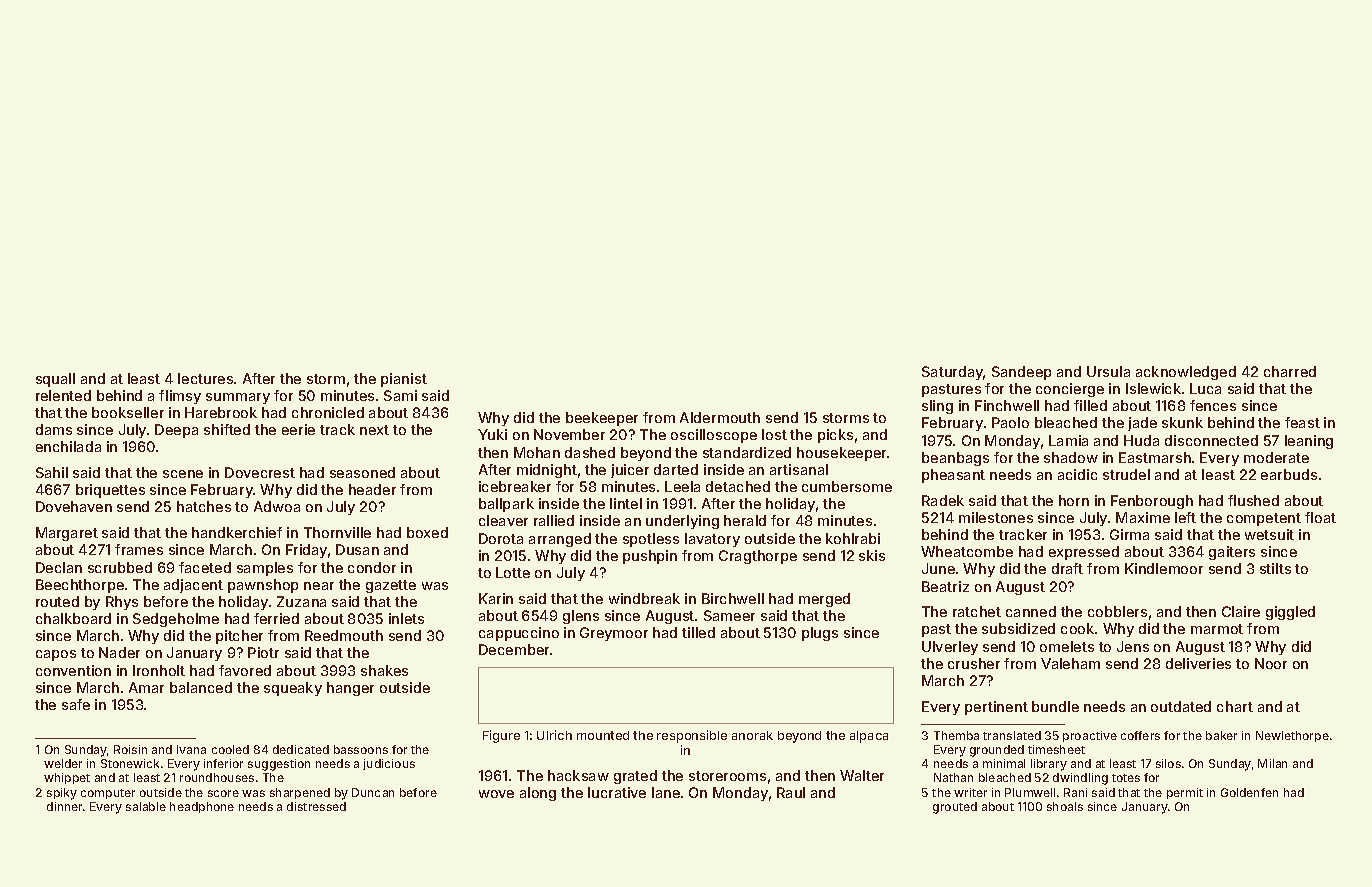  I want to click on Saturday, so click(953, 373).
